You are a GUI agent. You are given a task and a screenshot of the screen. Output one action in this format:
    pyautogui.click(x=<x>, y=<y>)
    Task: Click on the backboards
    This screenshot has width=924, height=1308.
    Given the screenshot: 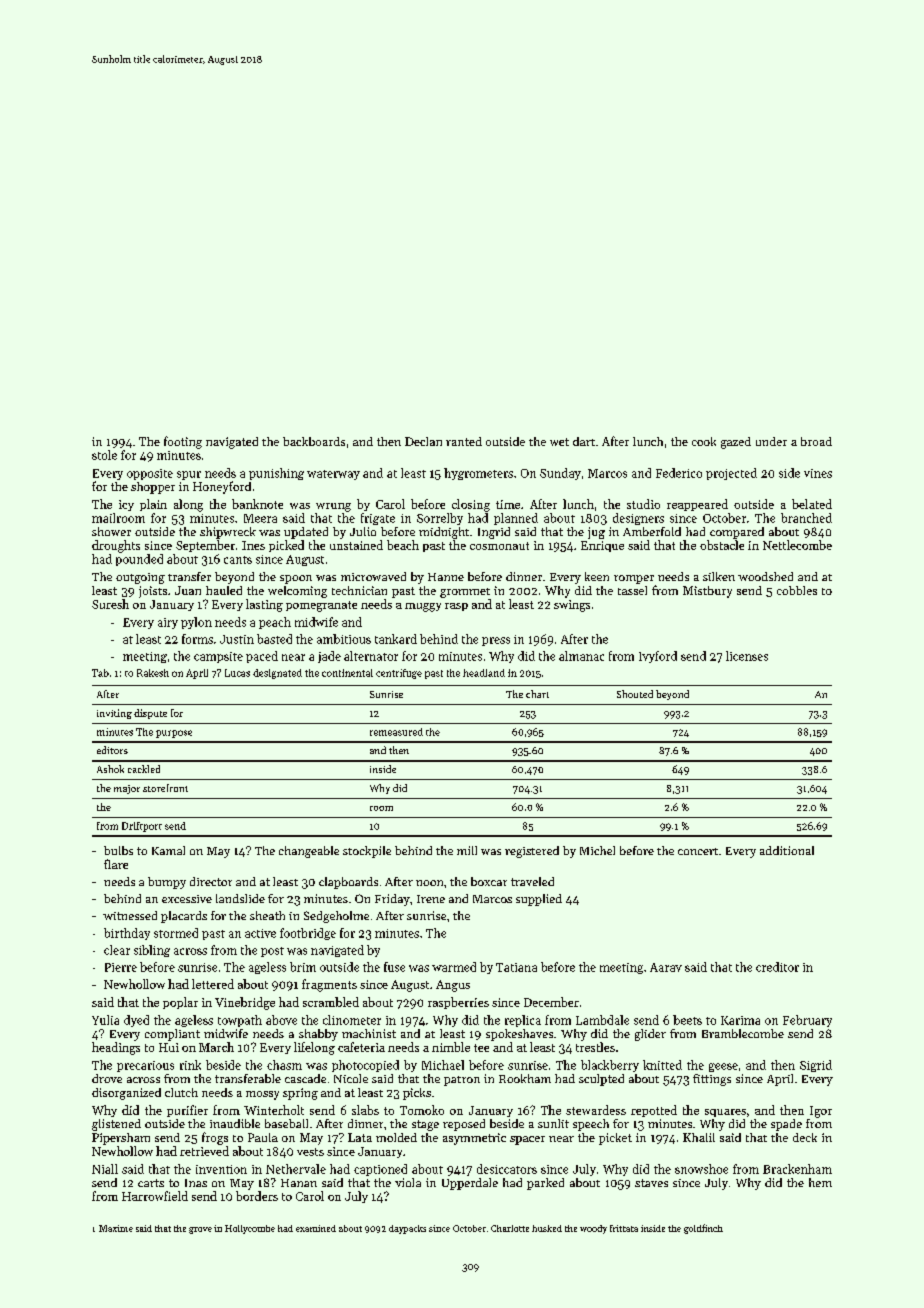 What is the action you would take?
    pyautogui.click(x=314, y=441)
